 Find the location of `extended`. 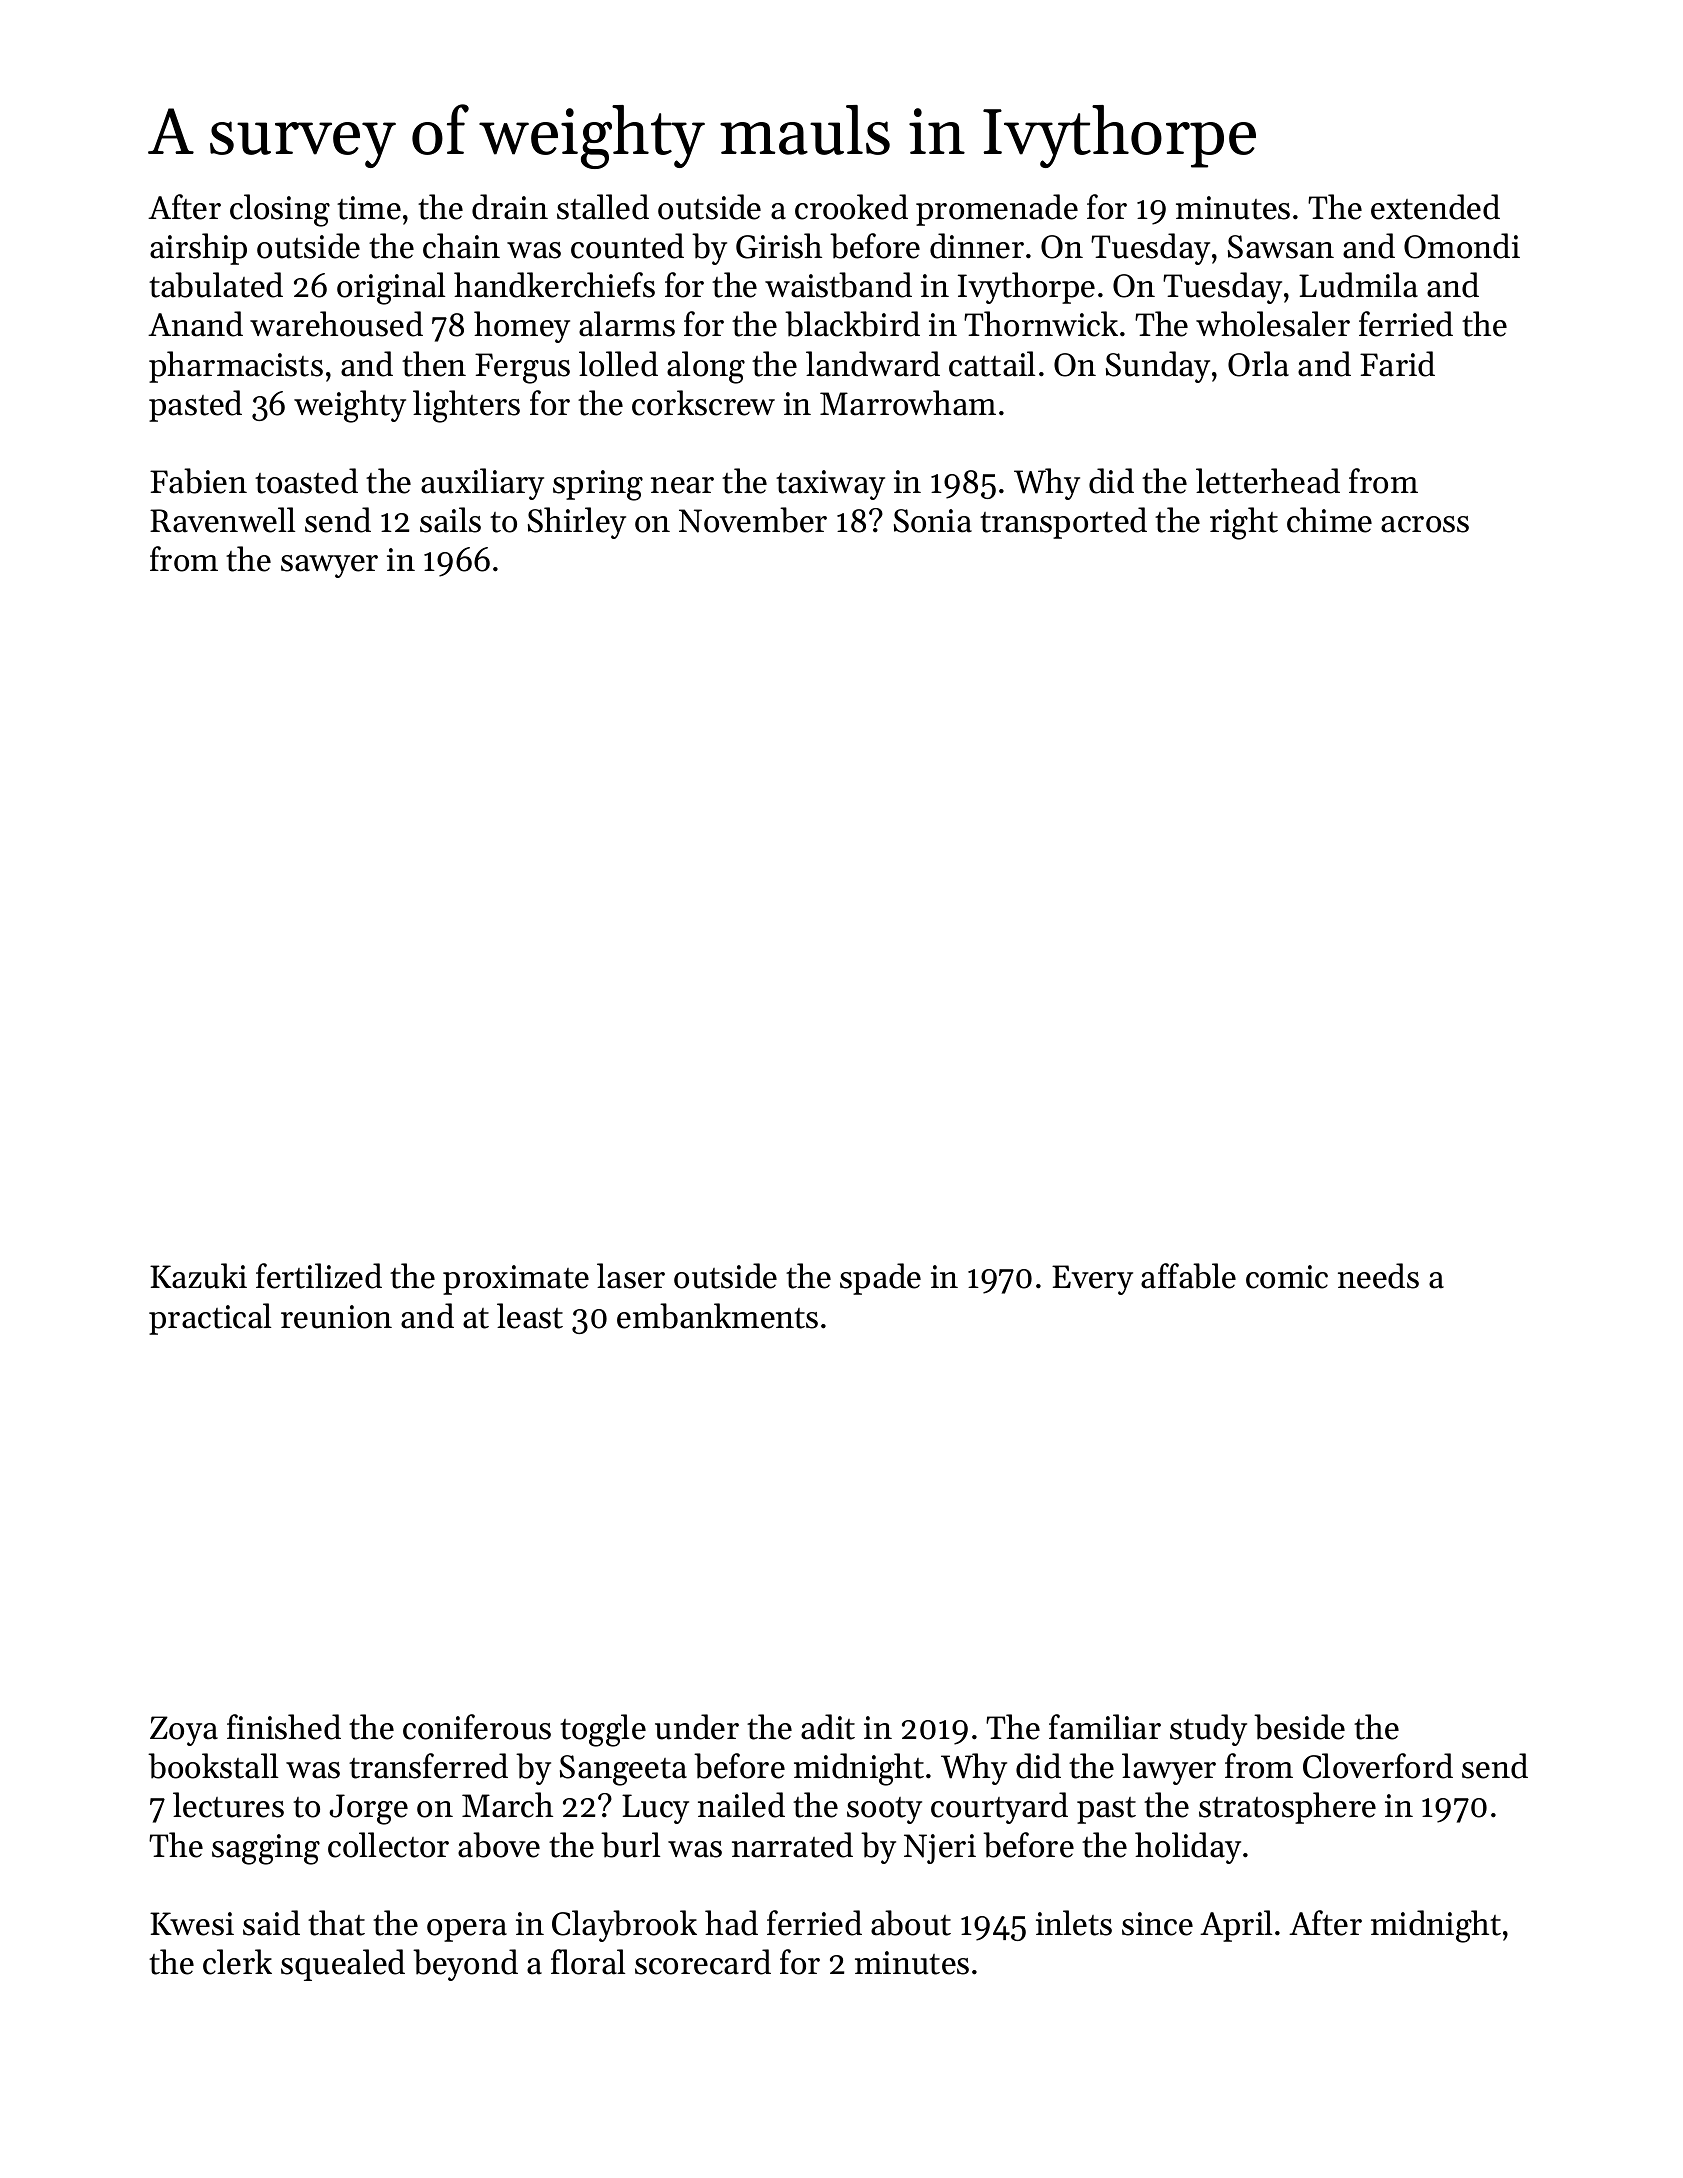

extended is located at coordinates (1435, 207).
